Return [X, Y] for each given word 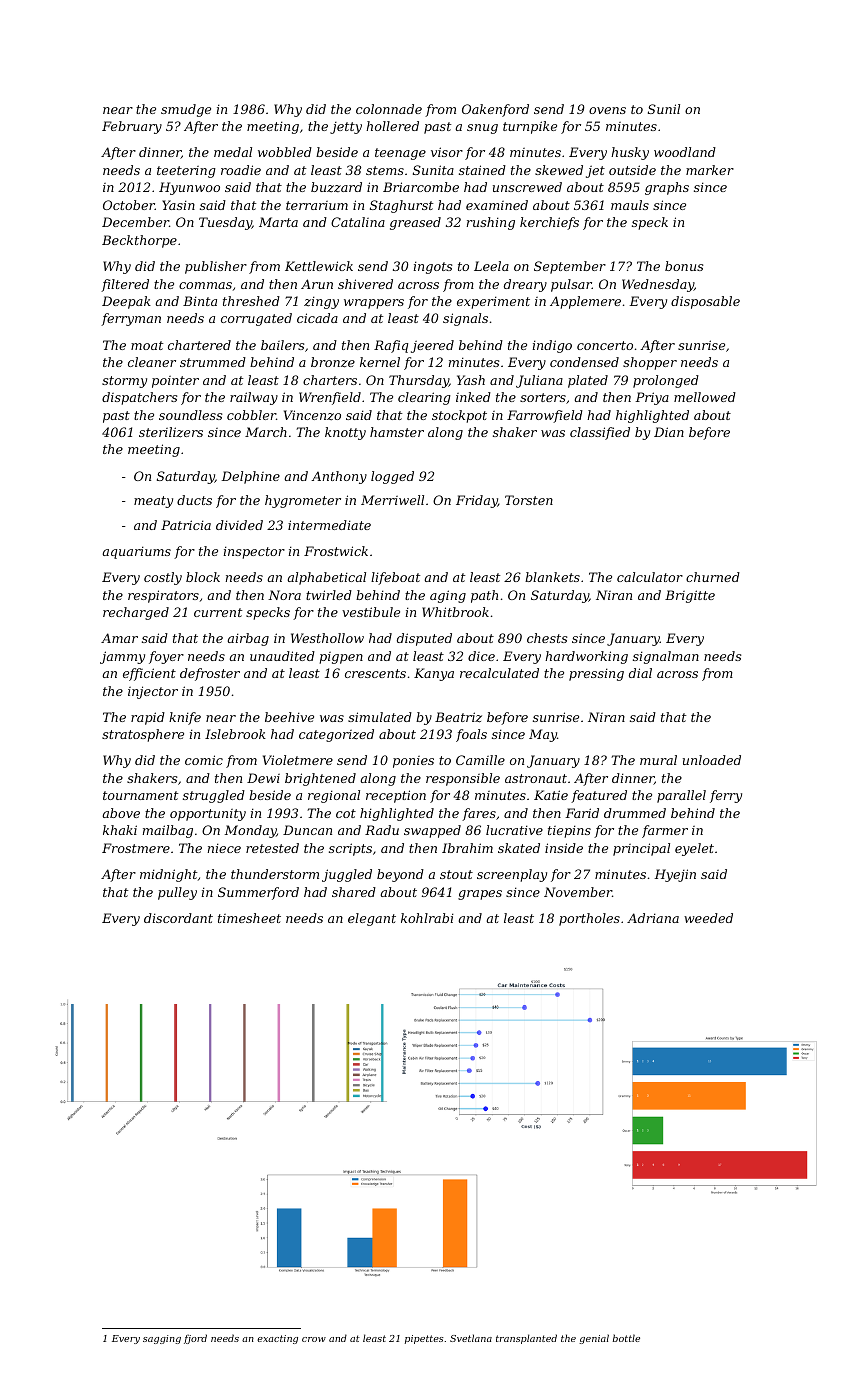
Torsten [529, 500]
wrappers [374, 304]
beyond [400, 875]
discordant [178, 918]
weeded [708, 918]
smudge [186, 110]
